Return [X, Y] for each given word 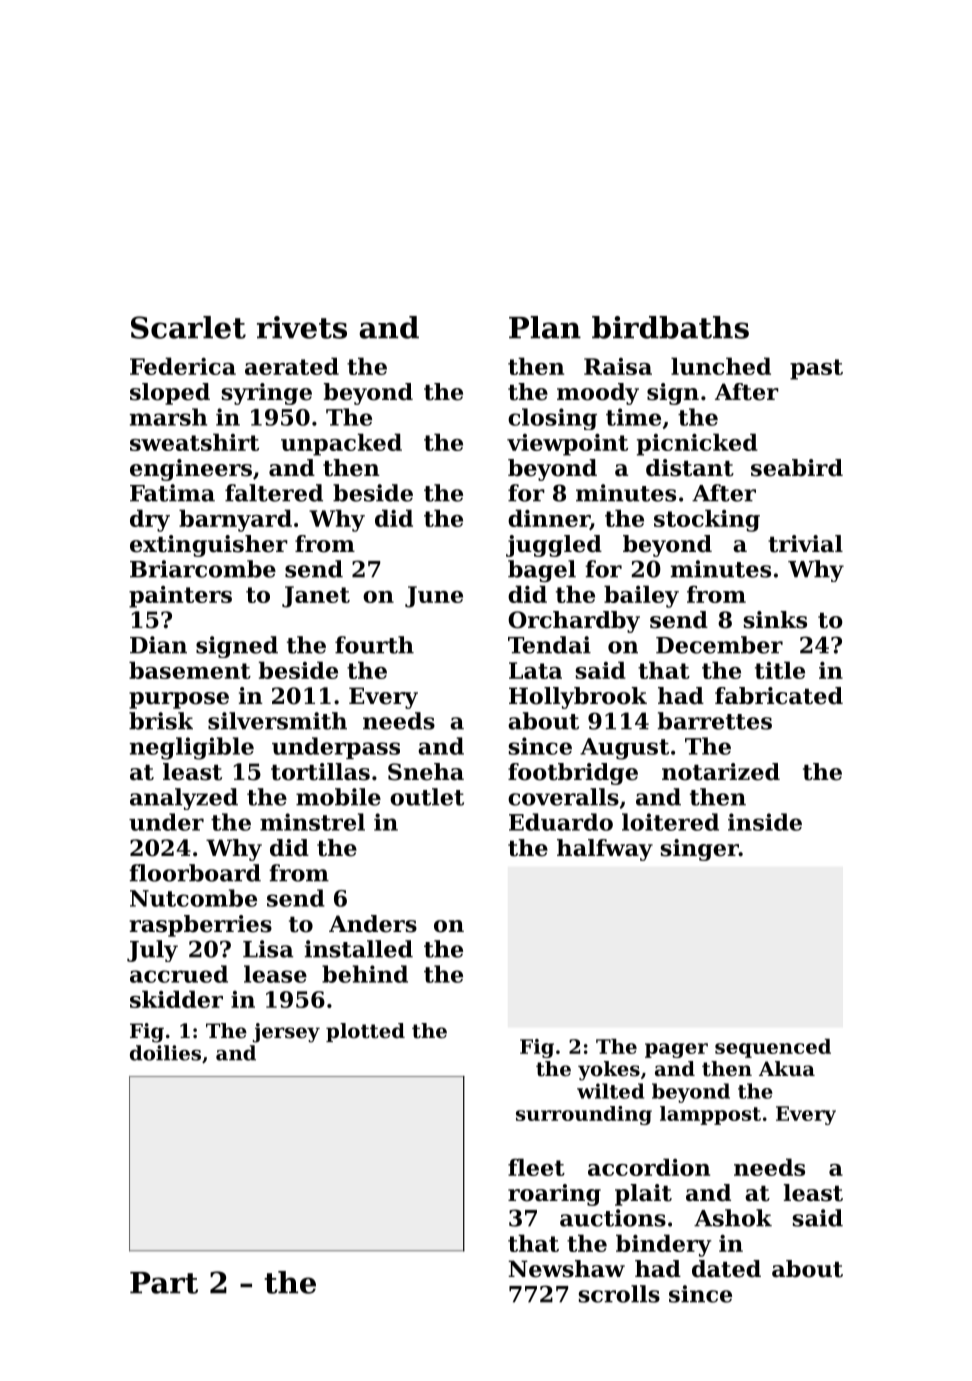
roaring [554, 1195]
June [434, 597]
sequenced [773, 1048]
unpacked [341, 444]
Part [164, 1283]
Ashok [733, 1218]
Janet [316, 597]
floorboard [195, 873]
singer [699, 850]
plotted [365, 1032]
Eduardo [561, 822]
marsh [168, 417]
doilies [165, 1053]
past [816, 369]
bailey [641, 596]
